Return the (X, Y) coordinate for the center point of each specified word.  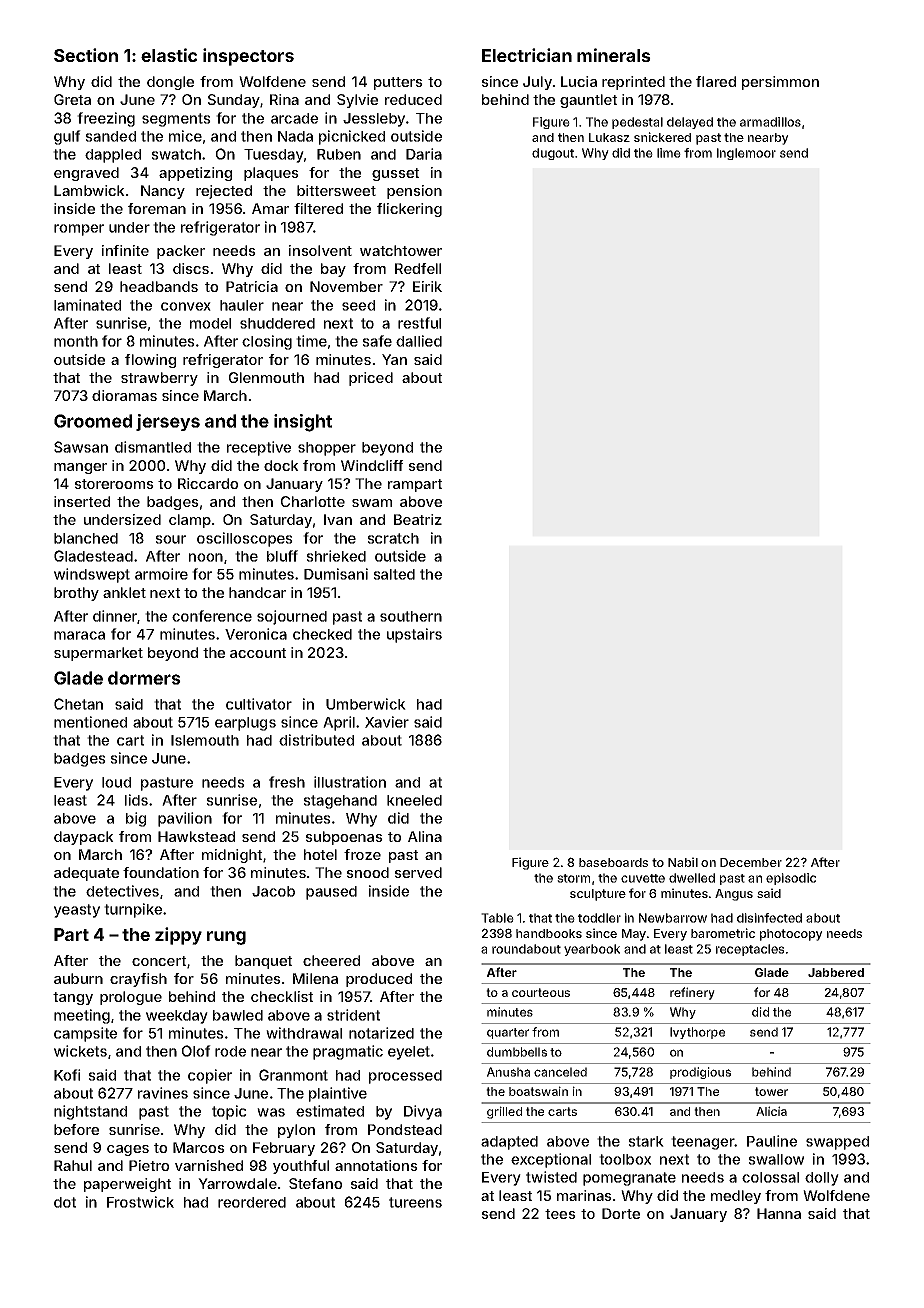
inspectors (248, 57)
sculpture (598, 895)
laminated (87, 305)
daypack (84, 838)
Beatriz (418, 519)
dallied (419, 341)
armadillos (770, 122)
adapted (509, 1143)
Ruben (339, 154)
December (751, 862)
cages (128, 1150)
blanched (86, 538)
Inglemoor (746, 154)
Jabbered (836, 972)
